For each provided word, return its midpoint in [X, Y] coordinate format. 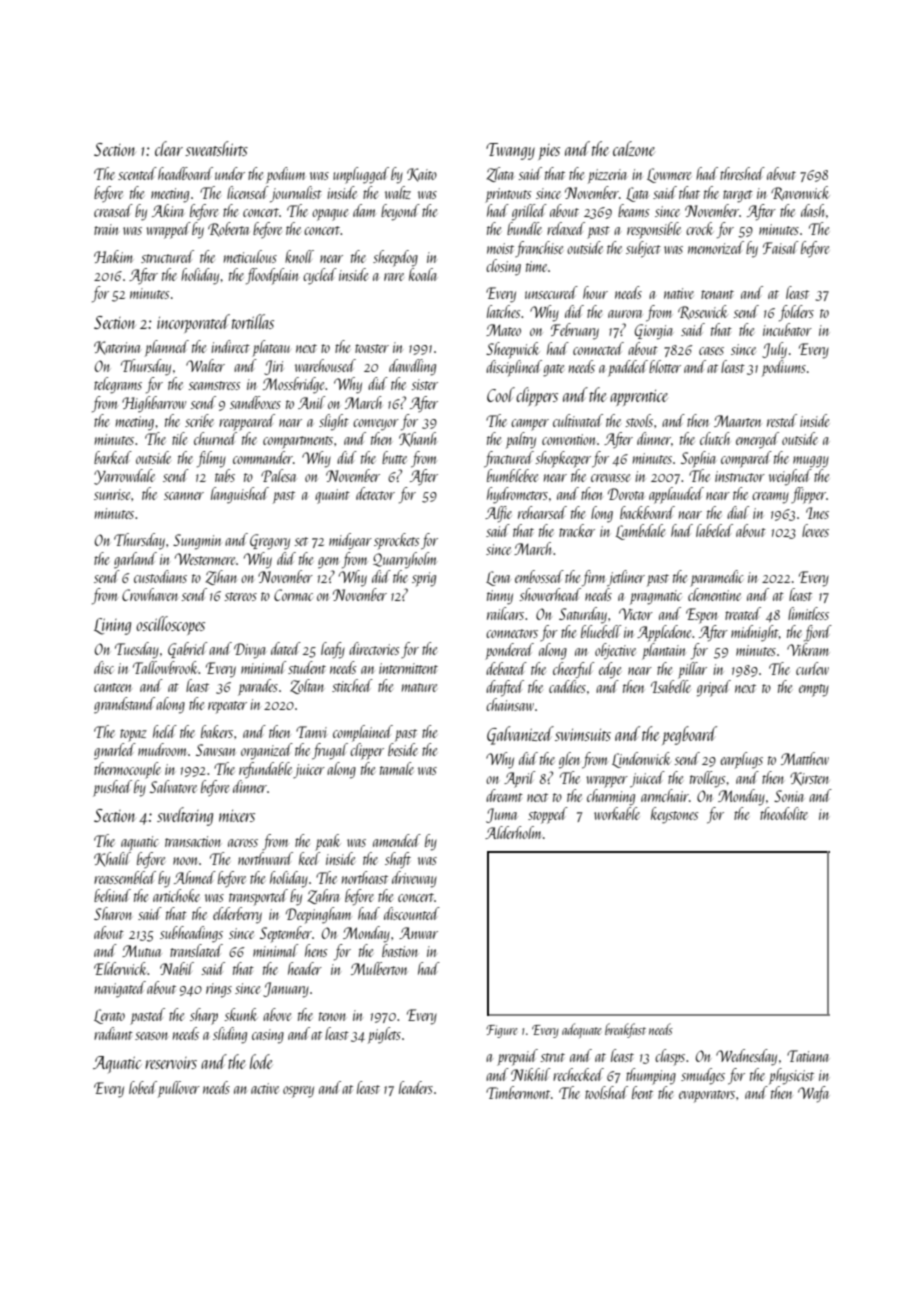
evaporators [707, 1096]
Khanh [417, 439]
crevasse [610, 478]
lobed [143, 1087]
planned [167, 348]
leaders [416, 1087]
